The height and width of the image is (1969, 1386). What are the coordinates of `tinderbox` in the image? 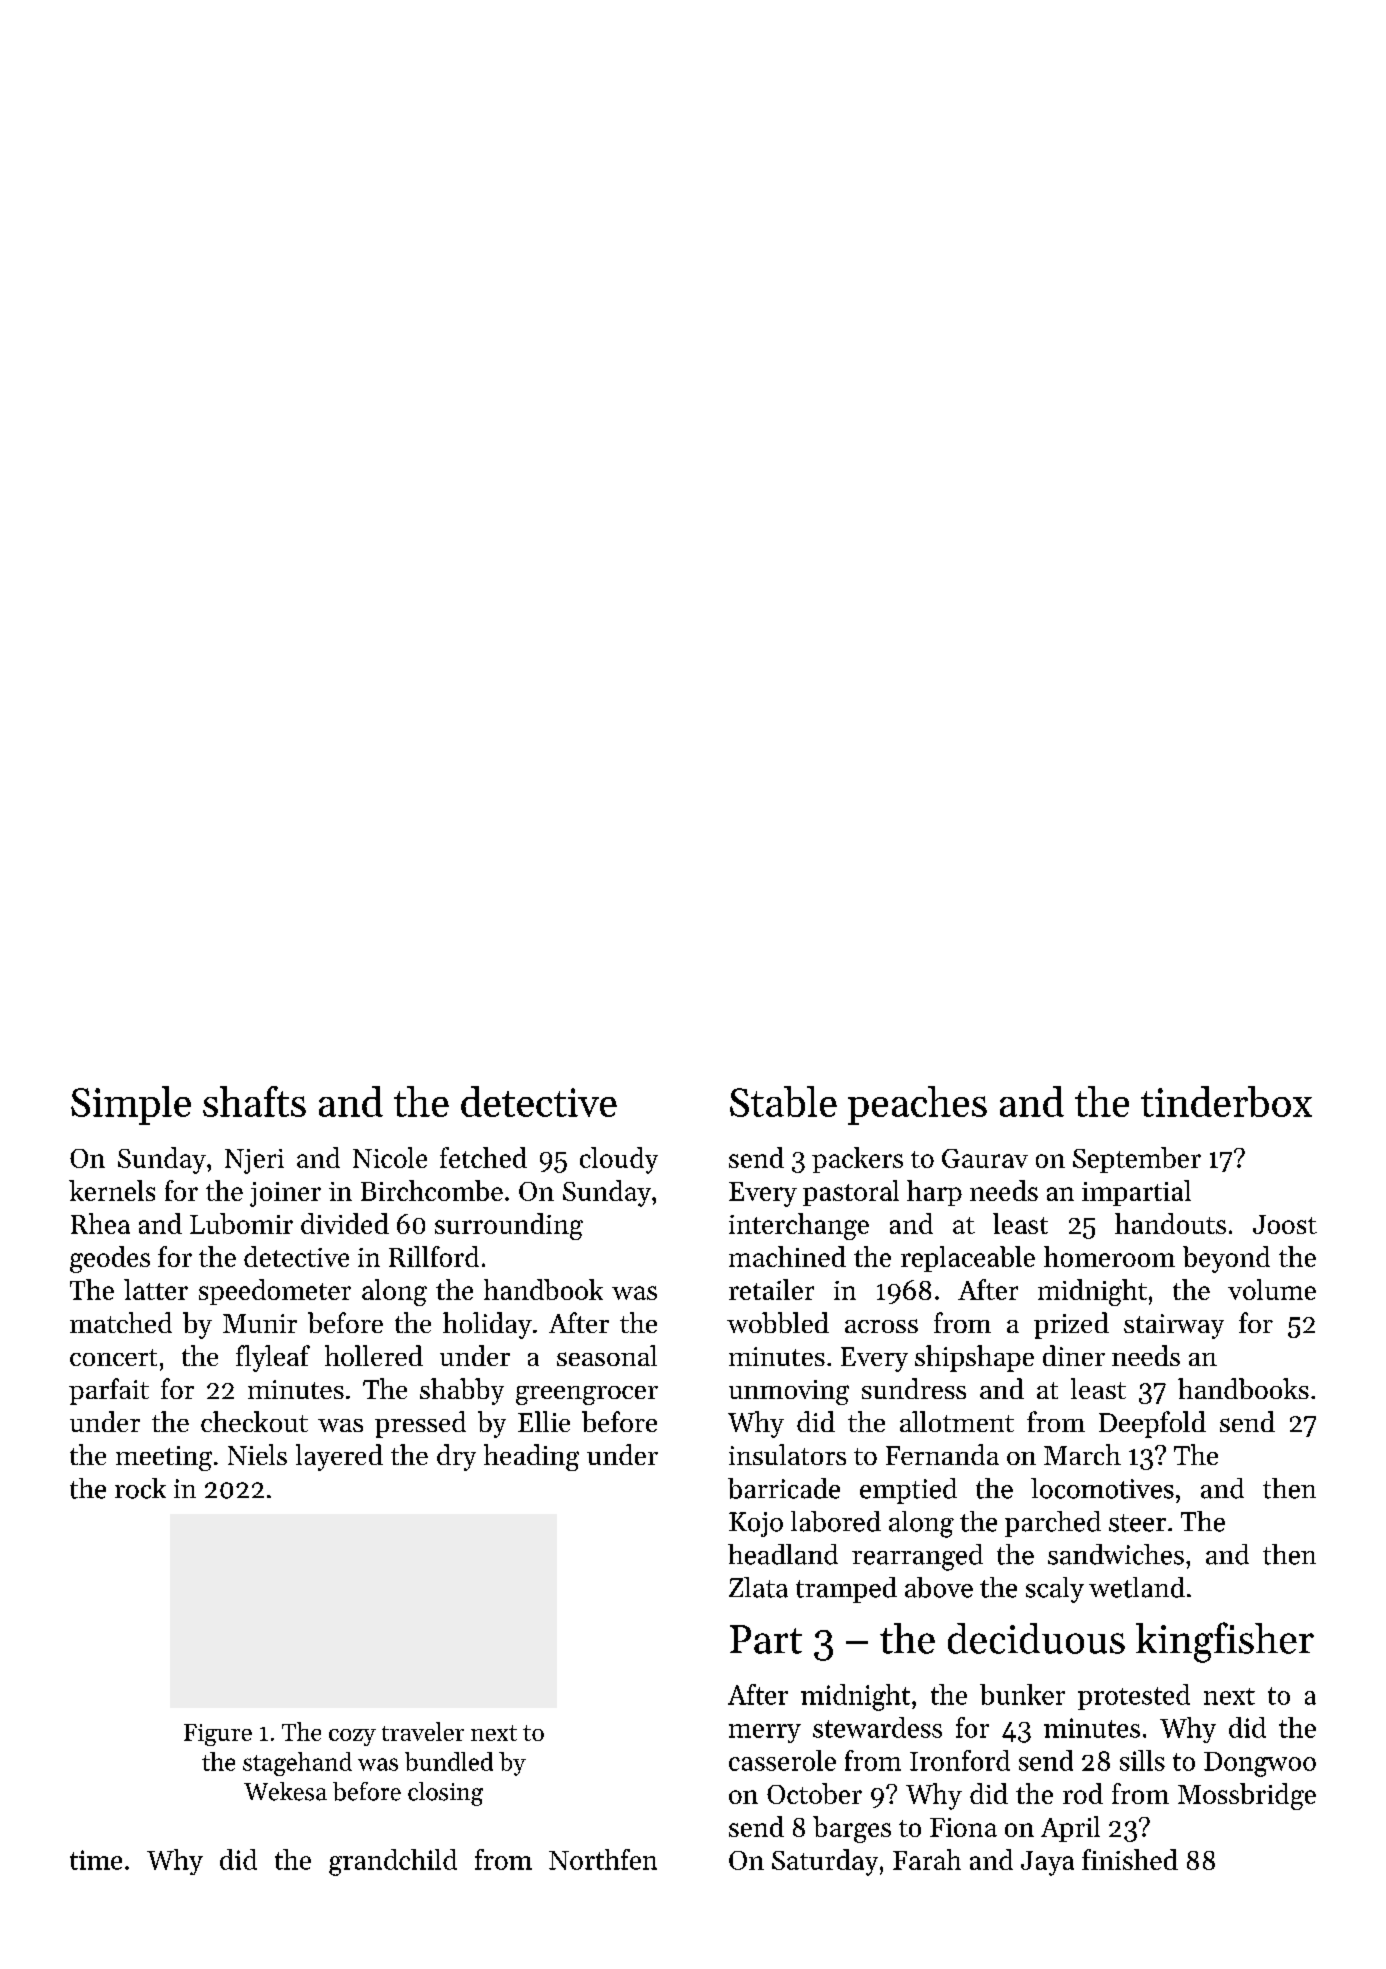 It's located at (1226, 1101).
